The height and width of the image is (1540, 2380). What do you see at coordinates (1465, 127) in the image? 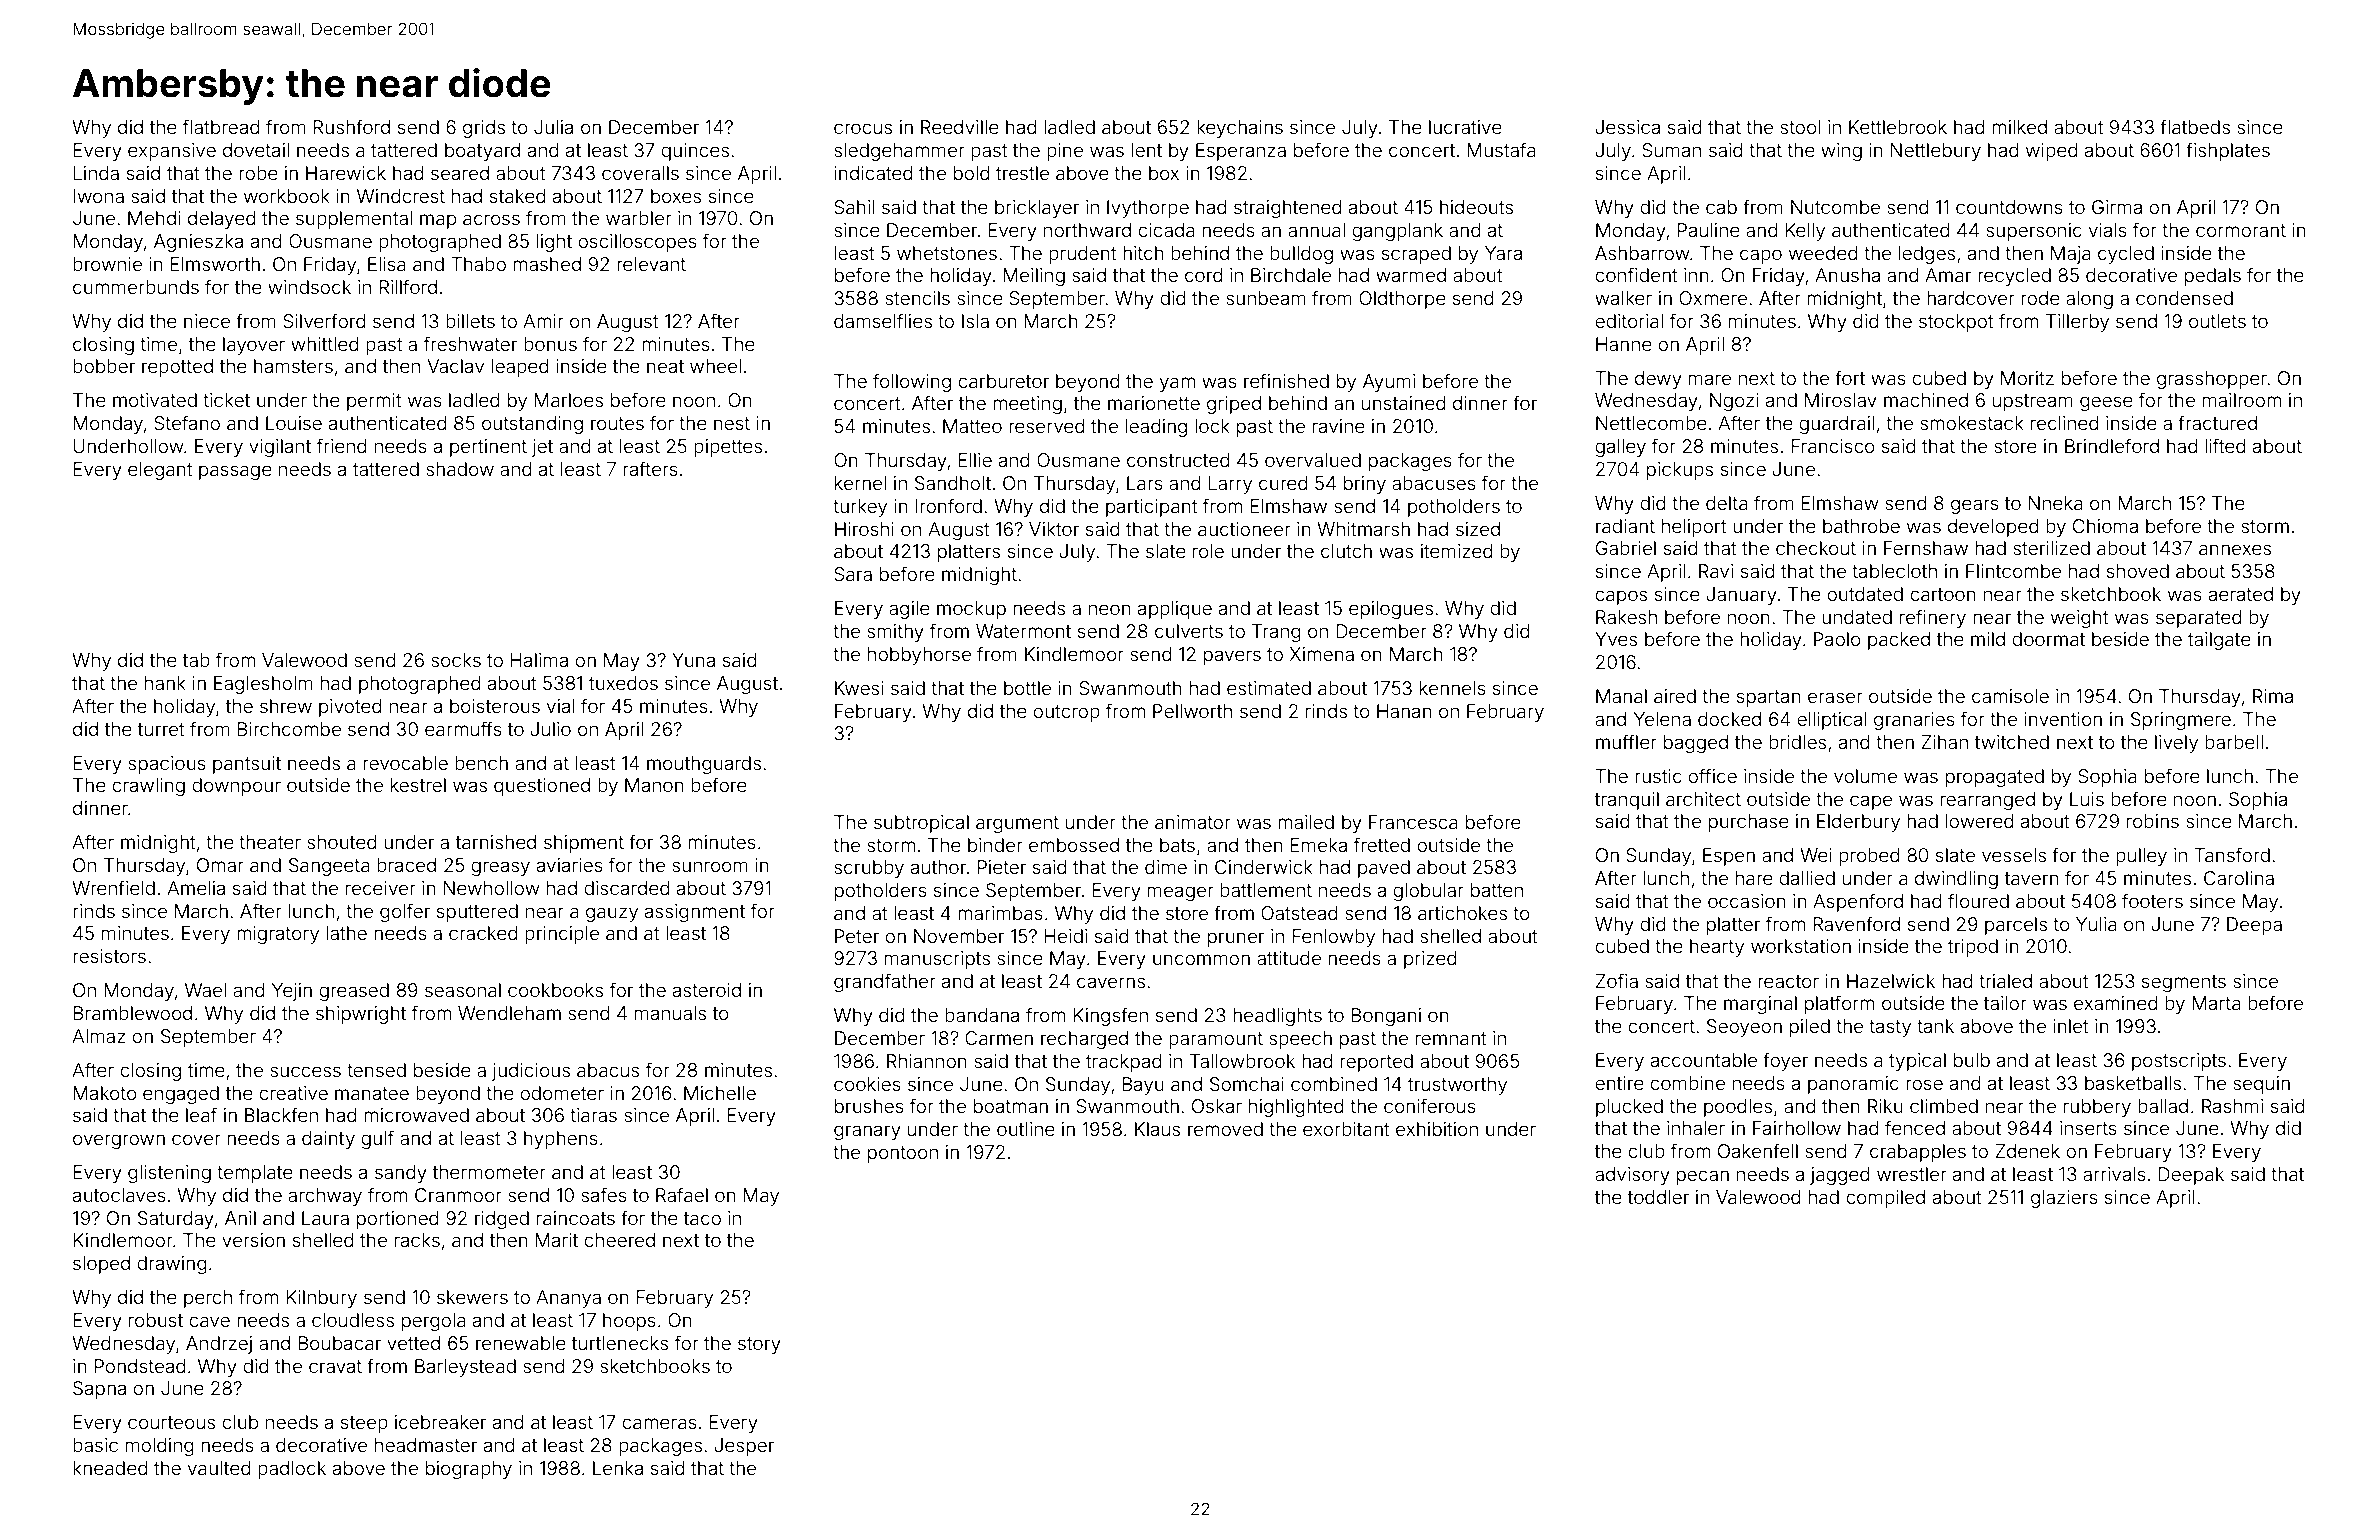
I see `lucrative` at bounding box center [1465, 127].
